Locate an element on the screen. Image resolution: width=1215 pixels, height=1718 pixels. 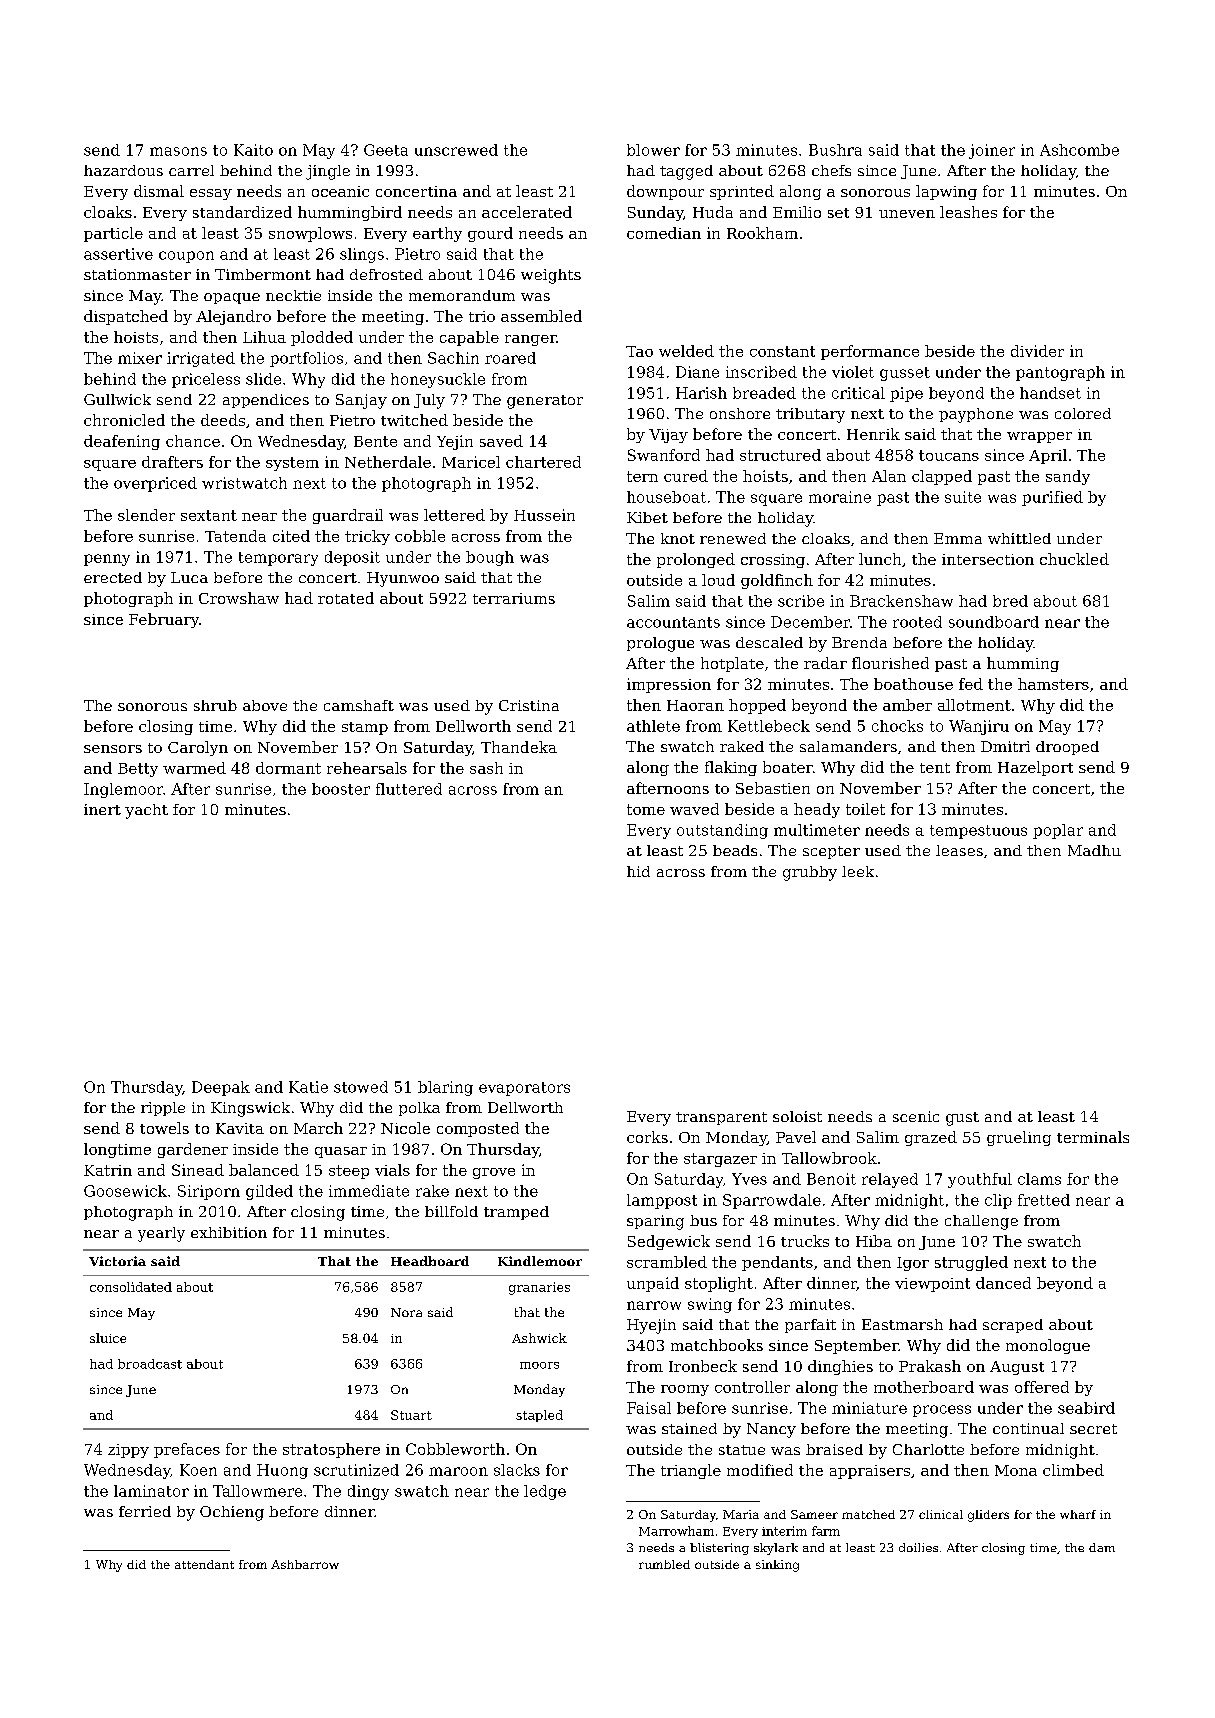
plodded is located at coordinates (322, 338).
